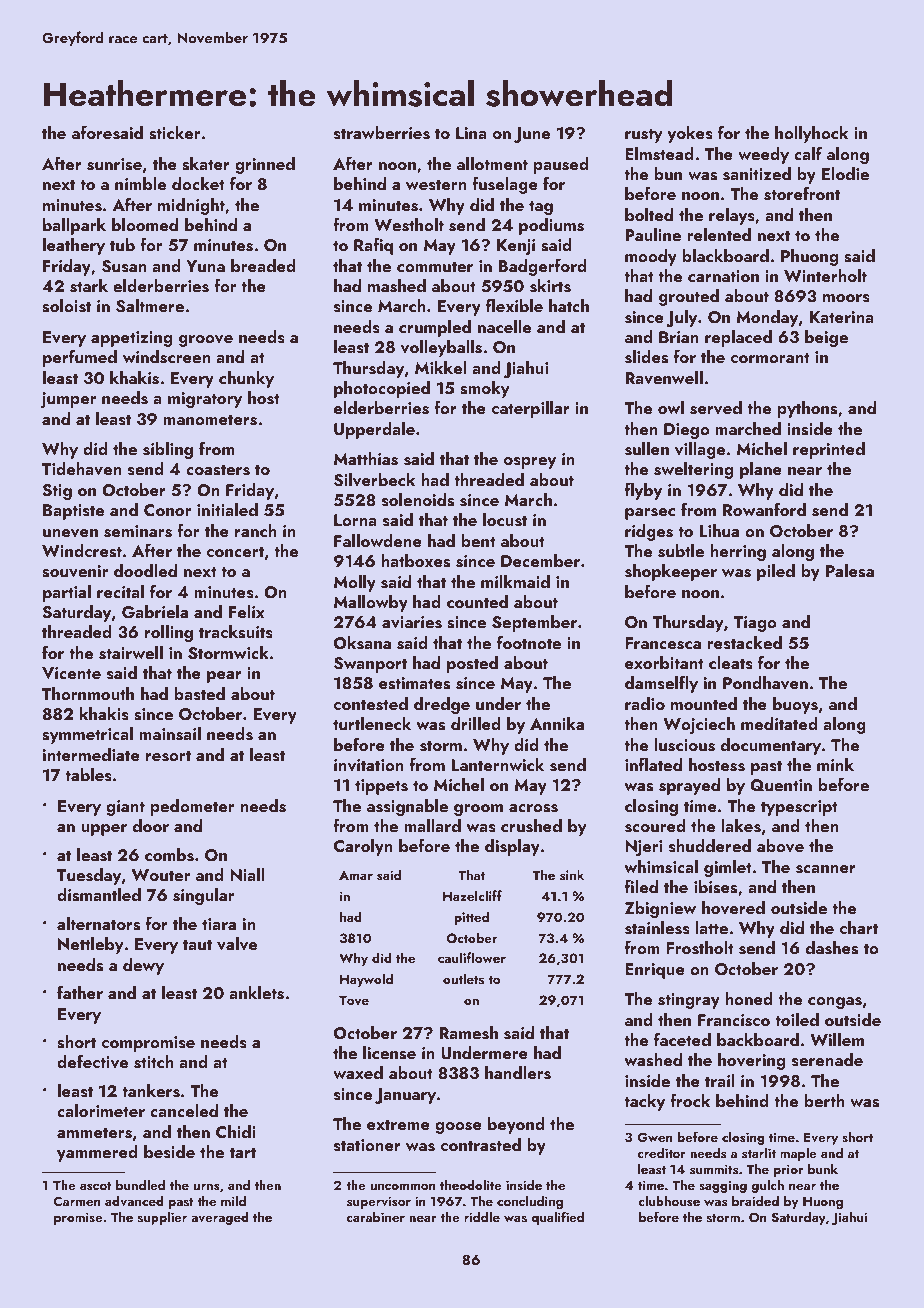 The image size is (924, 1308). I want to click on Frostholt, so click(700, 948).
